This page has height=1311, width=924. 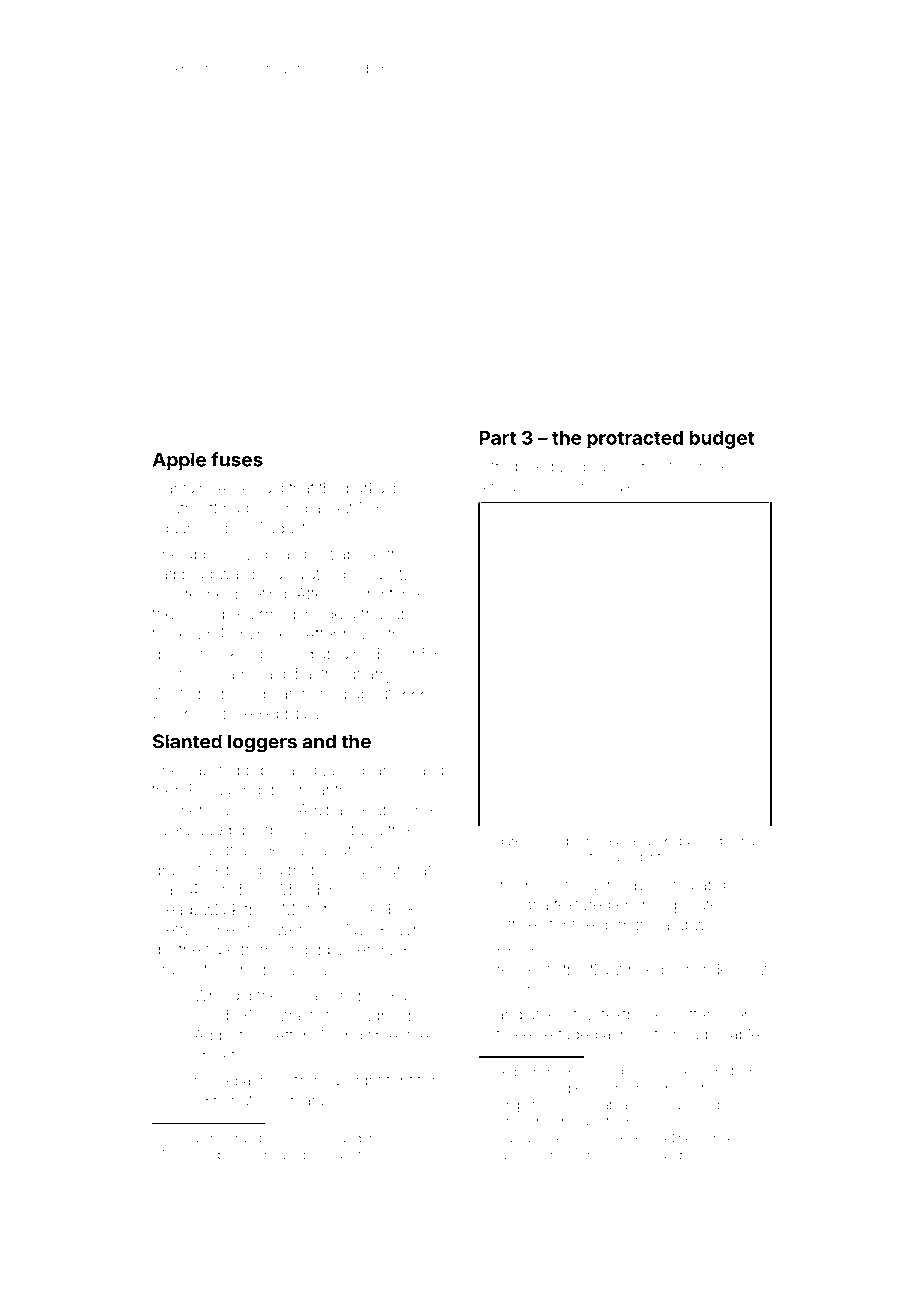 What do you see at coordinates (587, 1155) in the page?
I see `Saturday` at bounding box center [587, 1155].
